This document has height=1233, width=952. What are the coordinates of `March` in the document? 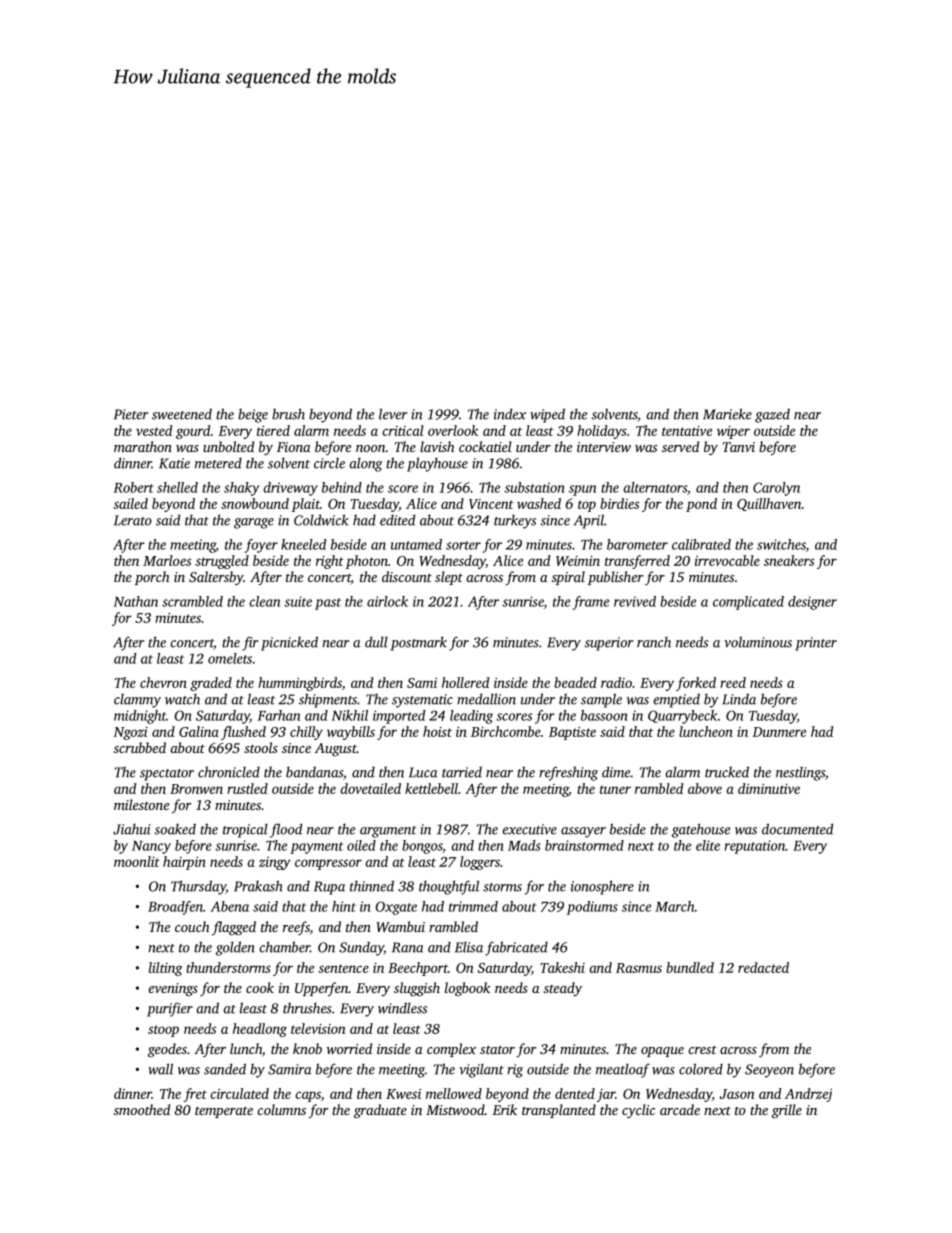 It's located at (675, 906).
